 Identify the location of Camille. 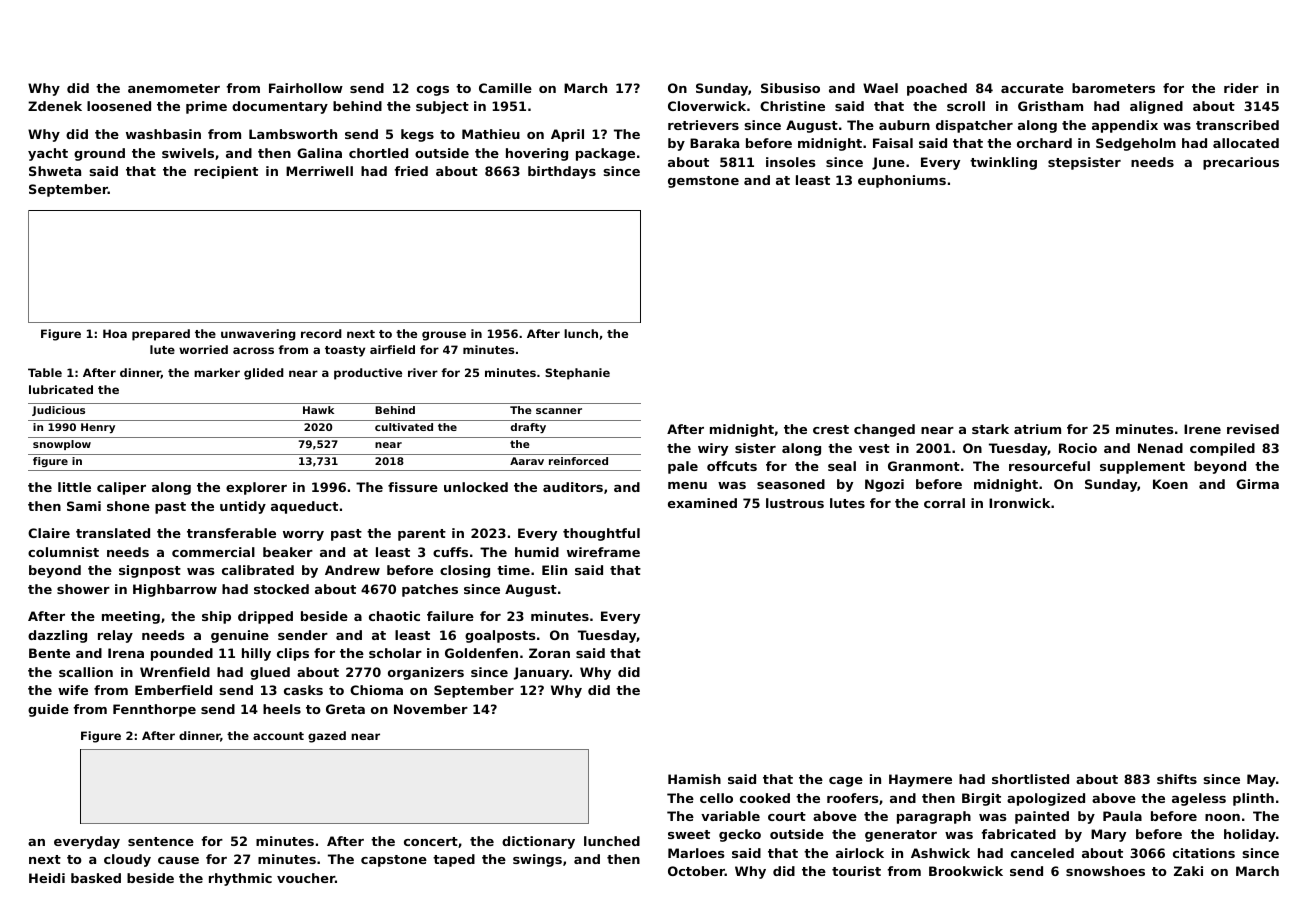
(505, 88).
